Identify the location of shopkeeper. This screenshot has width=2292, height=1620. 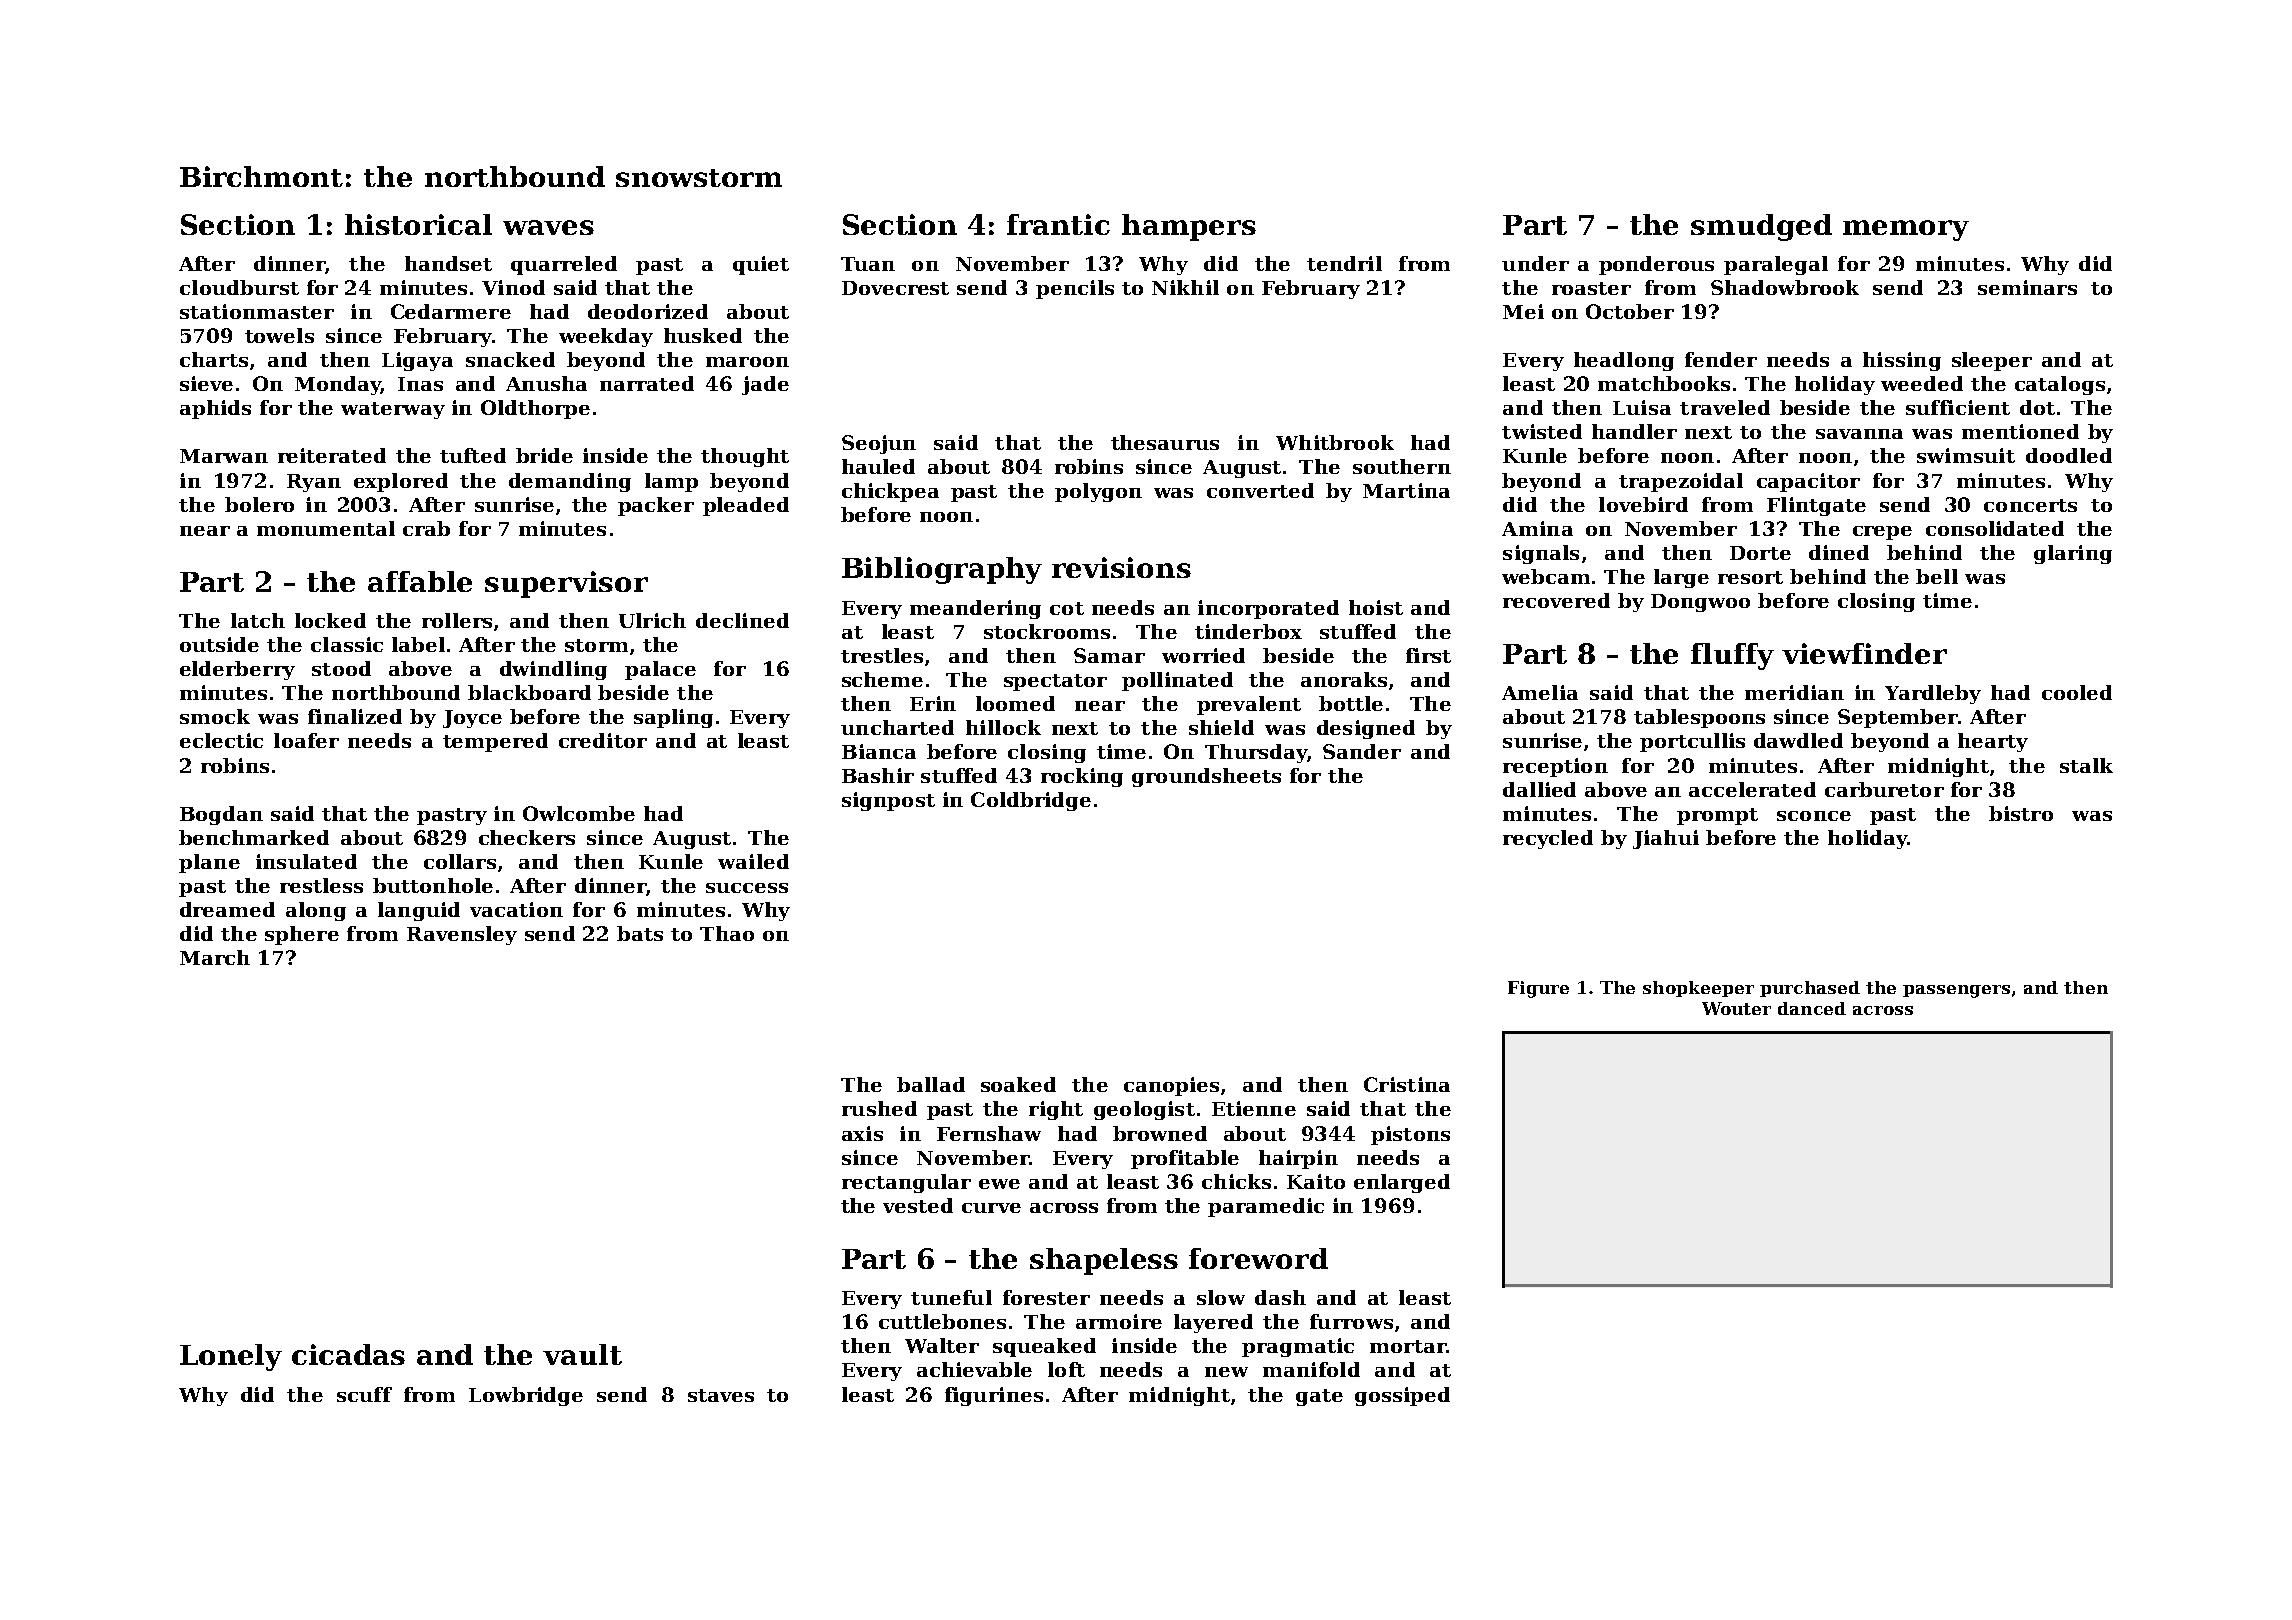
(1698, 989).
